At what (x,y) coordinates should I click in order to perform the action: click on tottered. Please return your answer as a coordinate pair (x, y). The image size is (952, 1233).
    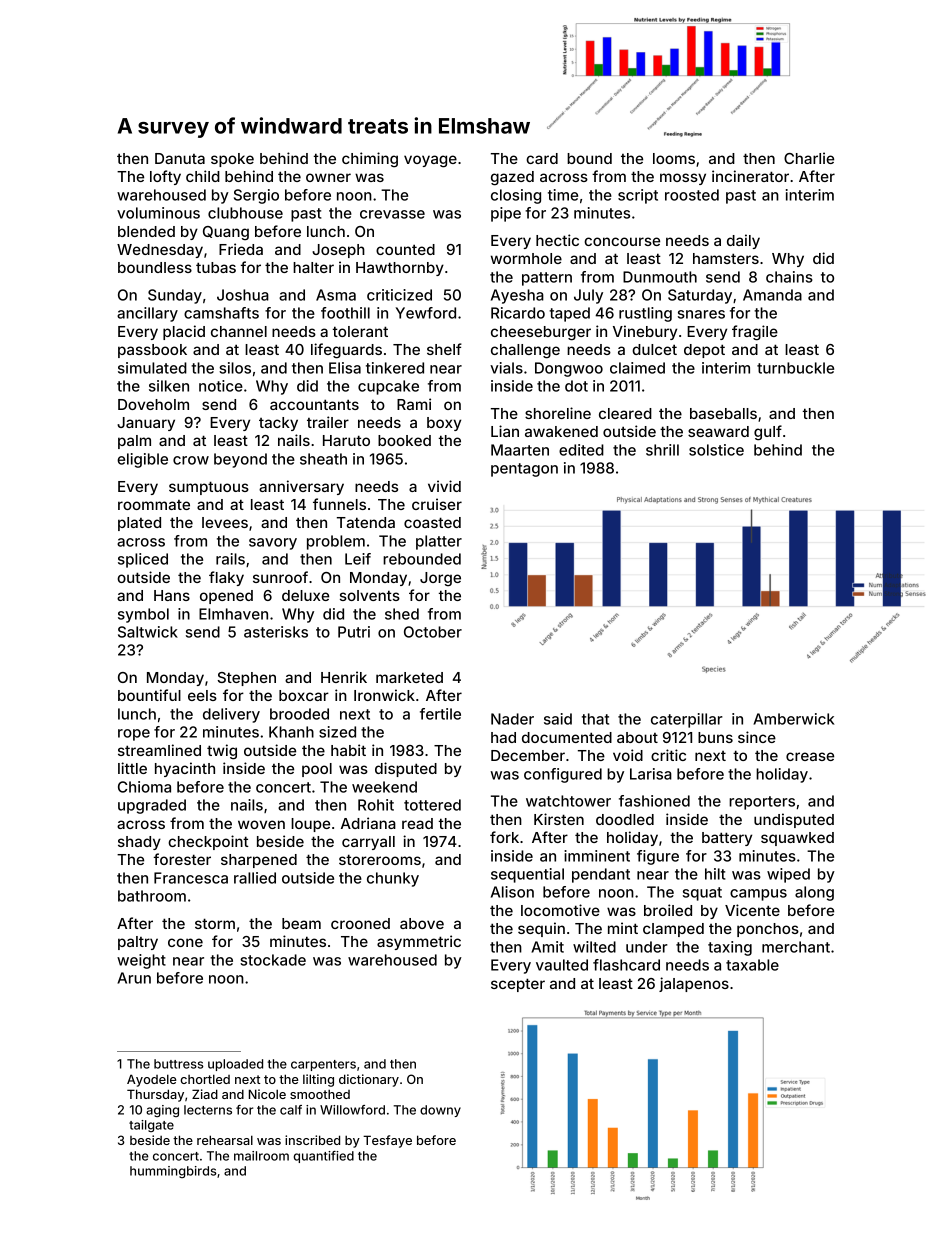
    Looking at the image, I should click on (432, 805).
